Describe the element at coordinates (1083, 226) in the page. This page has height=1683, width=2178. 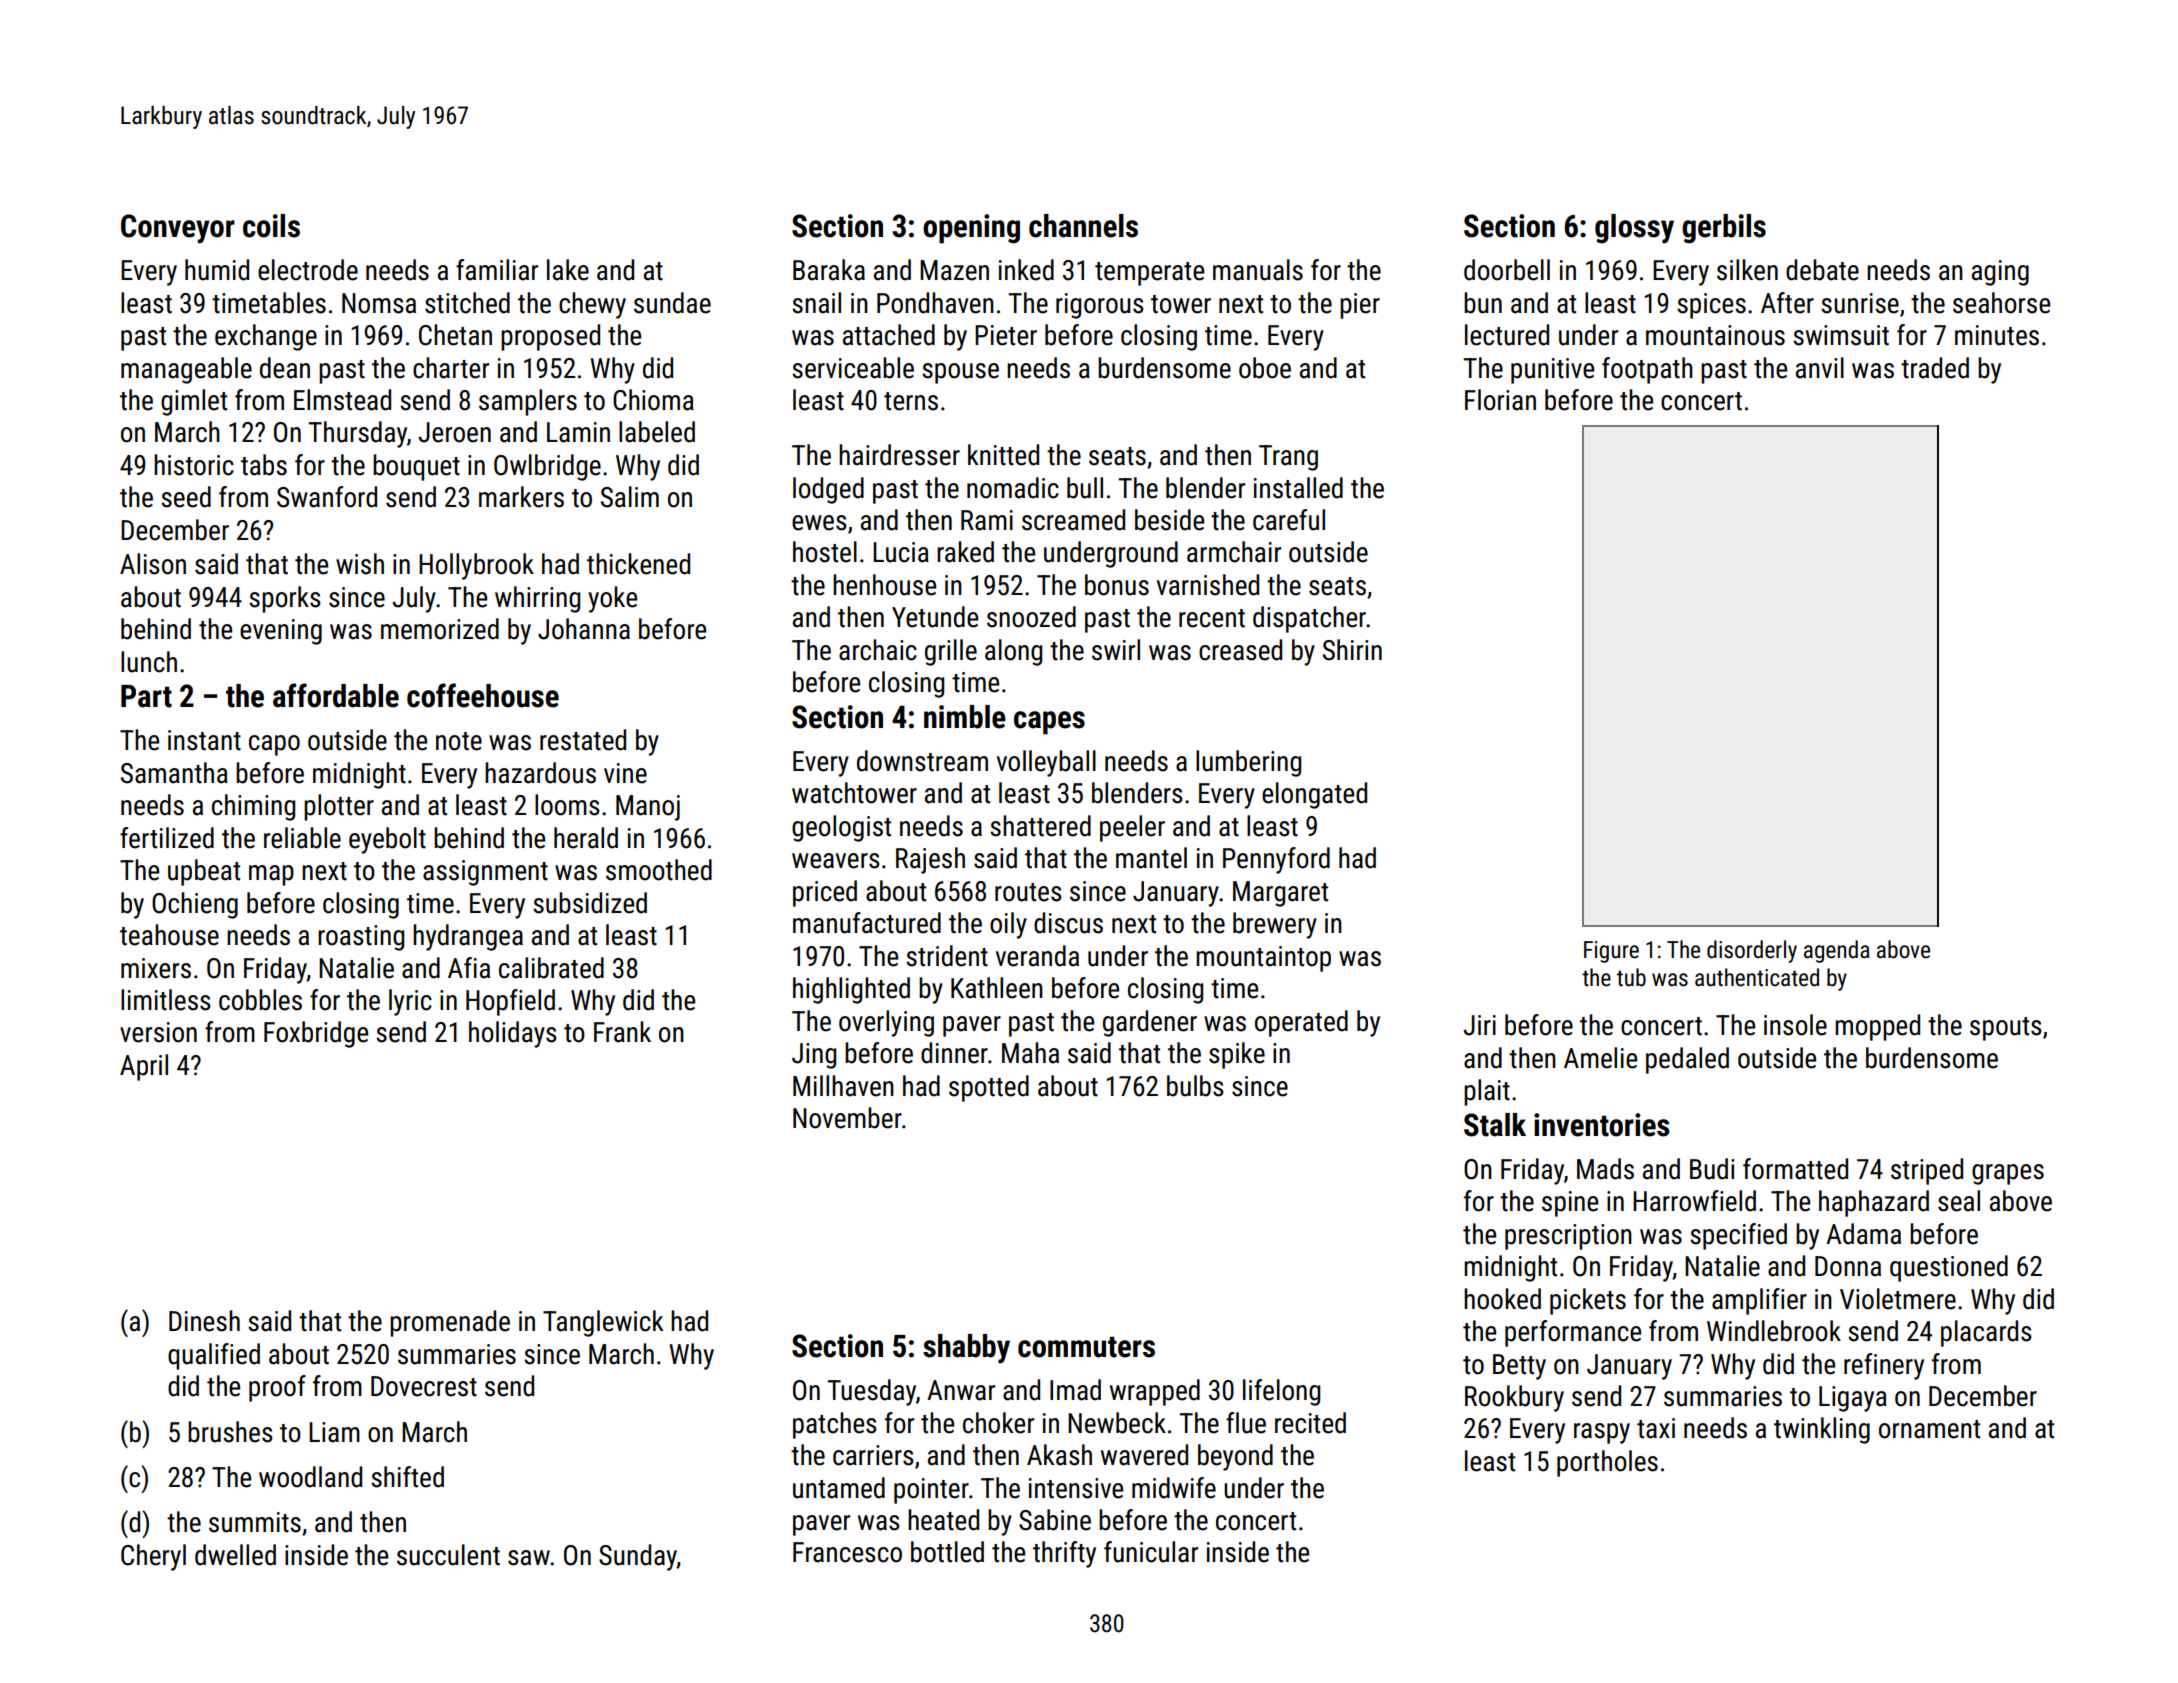
I see `channels` at that location.
